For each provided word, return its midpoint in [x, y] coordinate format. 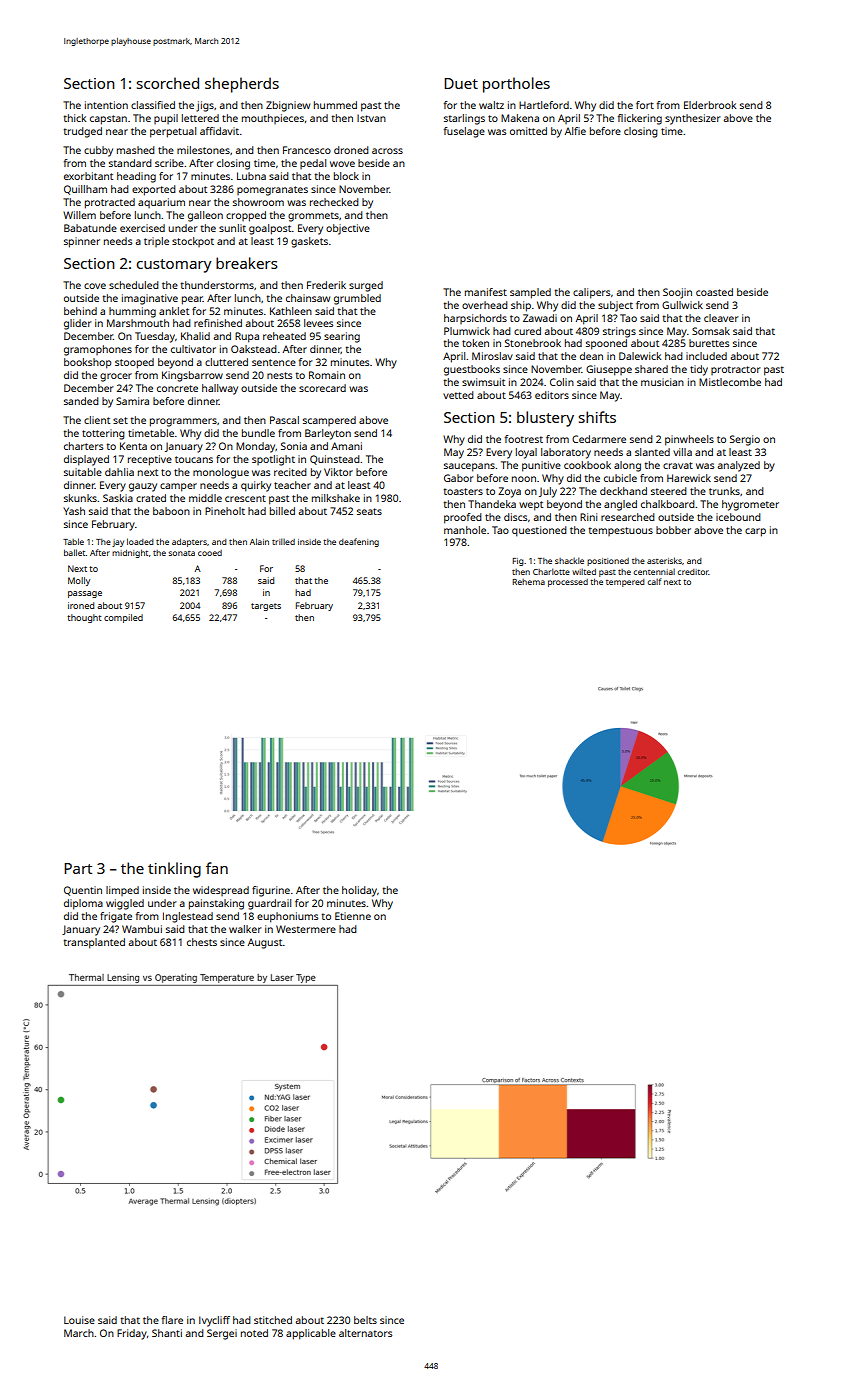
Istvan [371, 118]
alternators [365, 1333]
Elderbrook [710, 105]
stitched [273, 1320]
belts [365, 1320]
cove [95, 286]
